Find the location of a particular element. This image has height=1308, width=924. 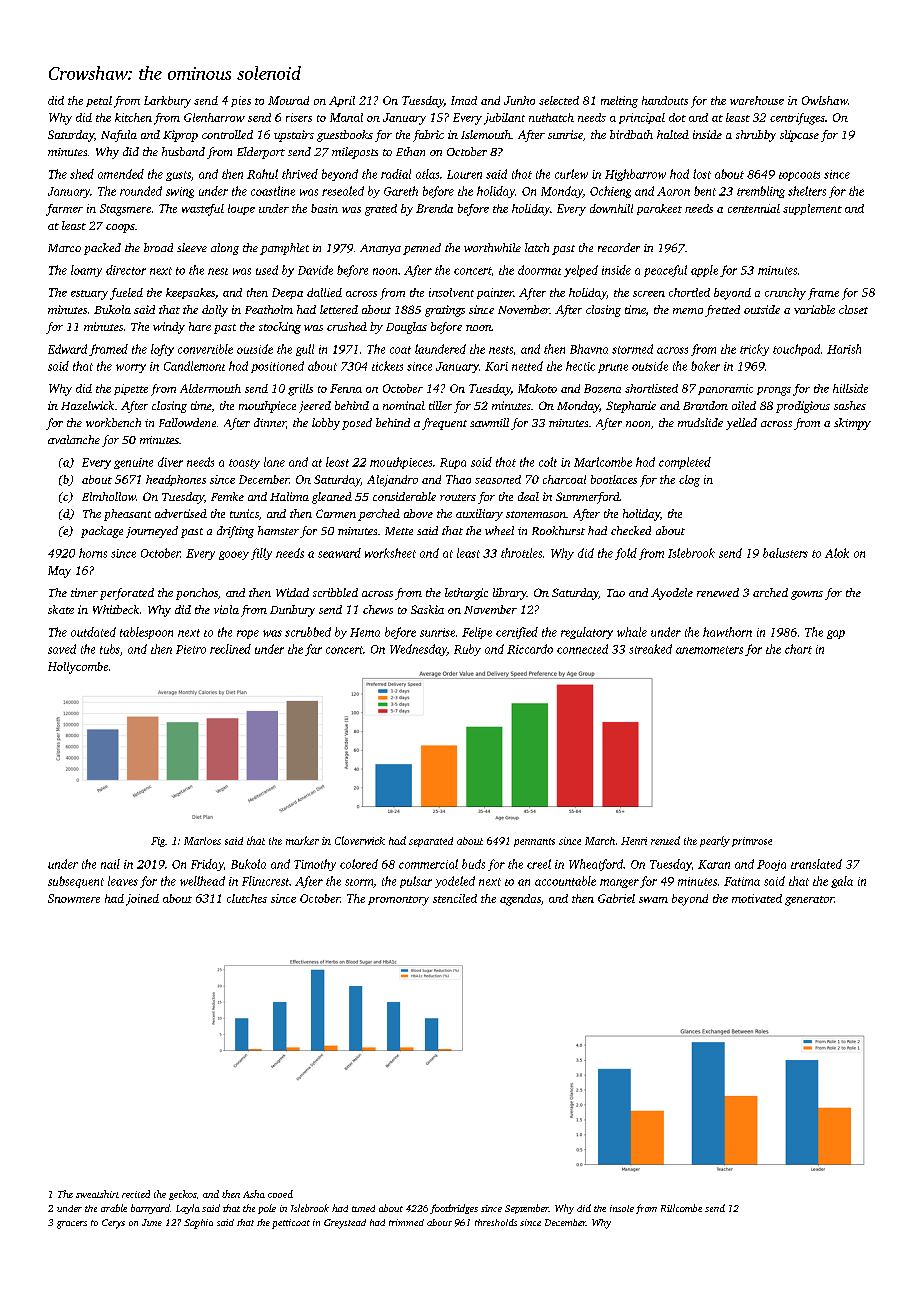

Ruby is located at coordinates (467, 650).
